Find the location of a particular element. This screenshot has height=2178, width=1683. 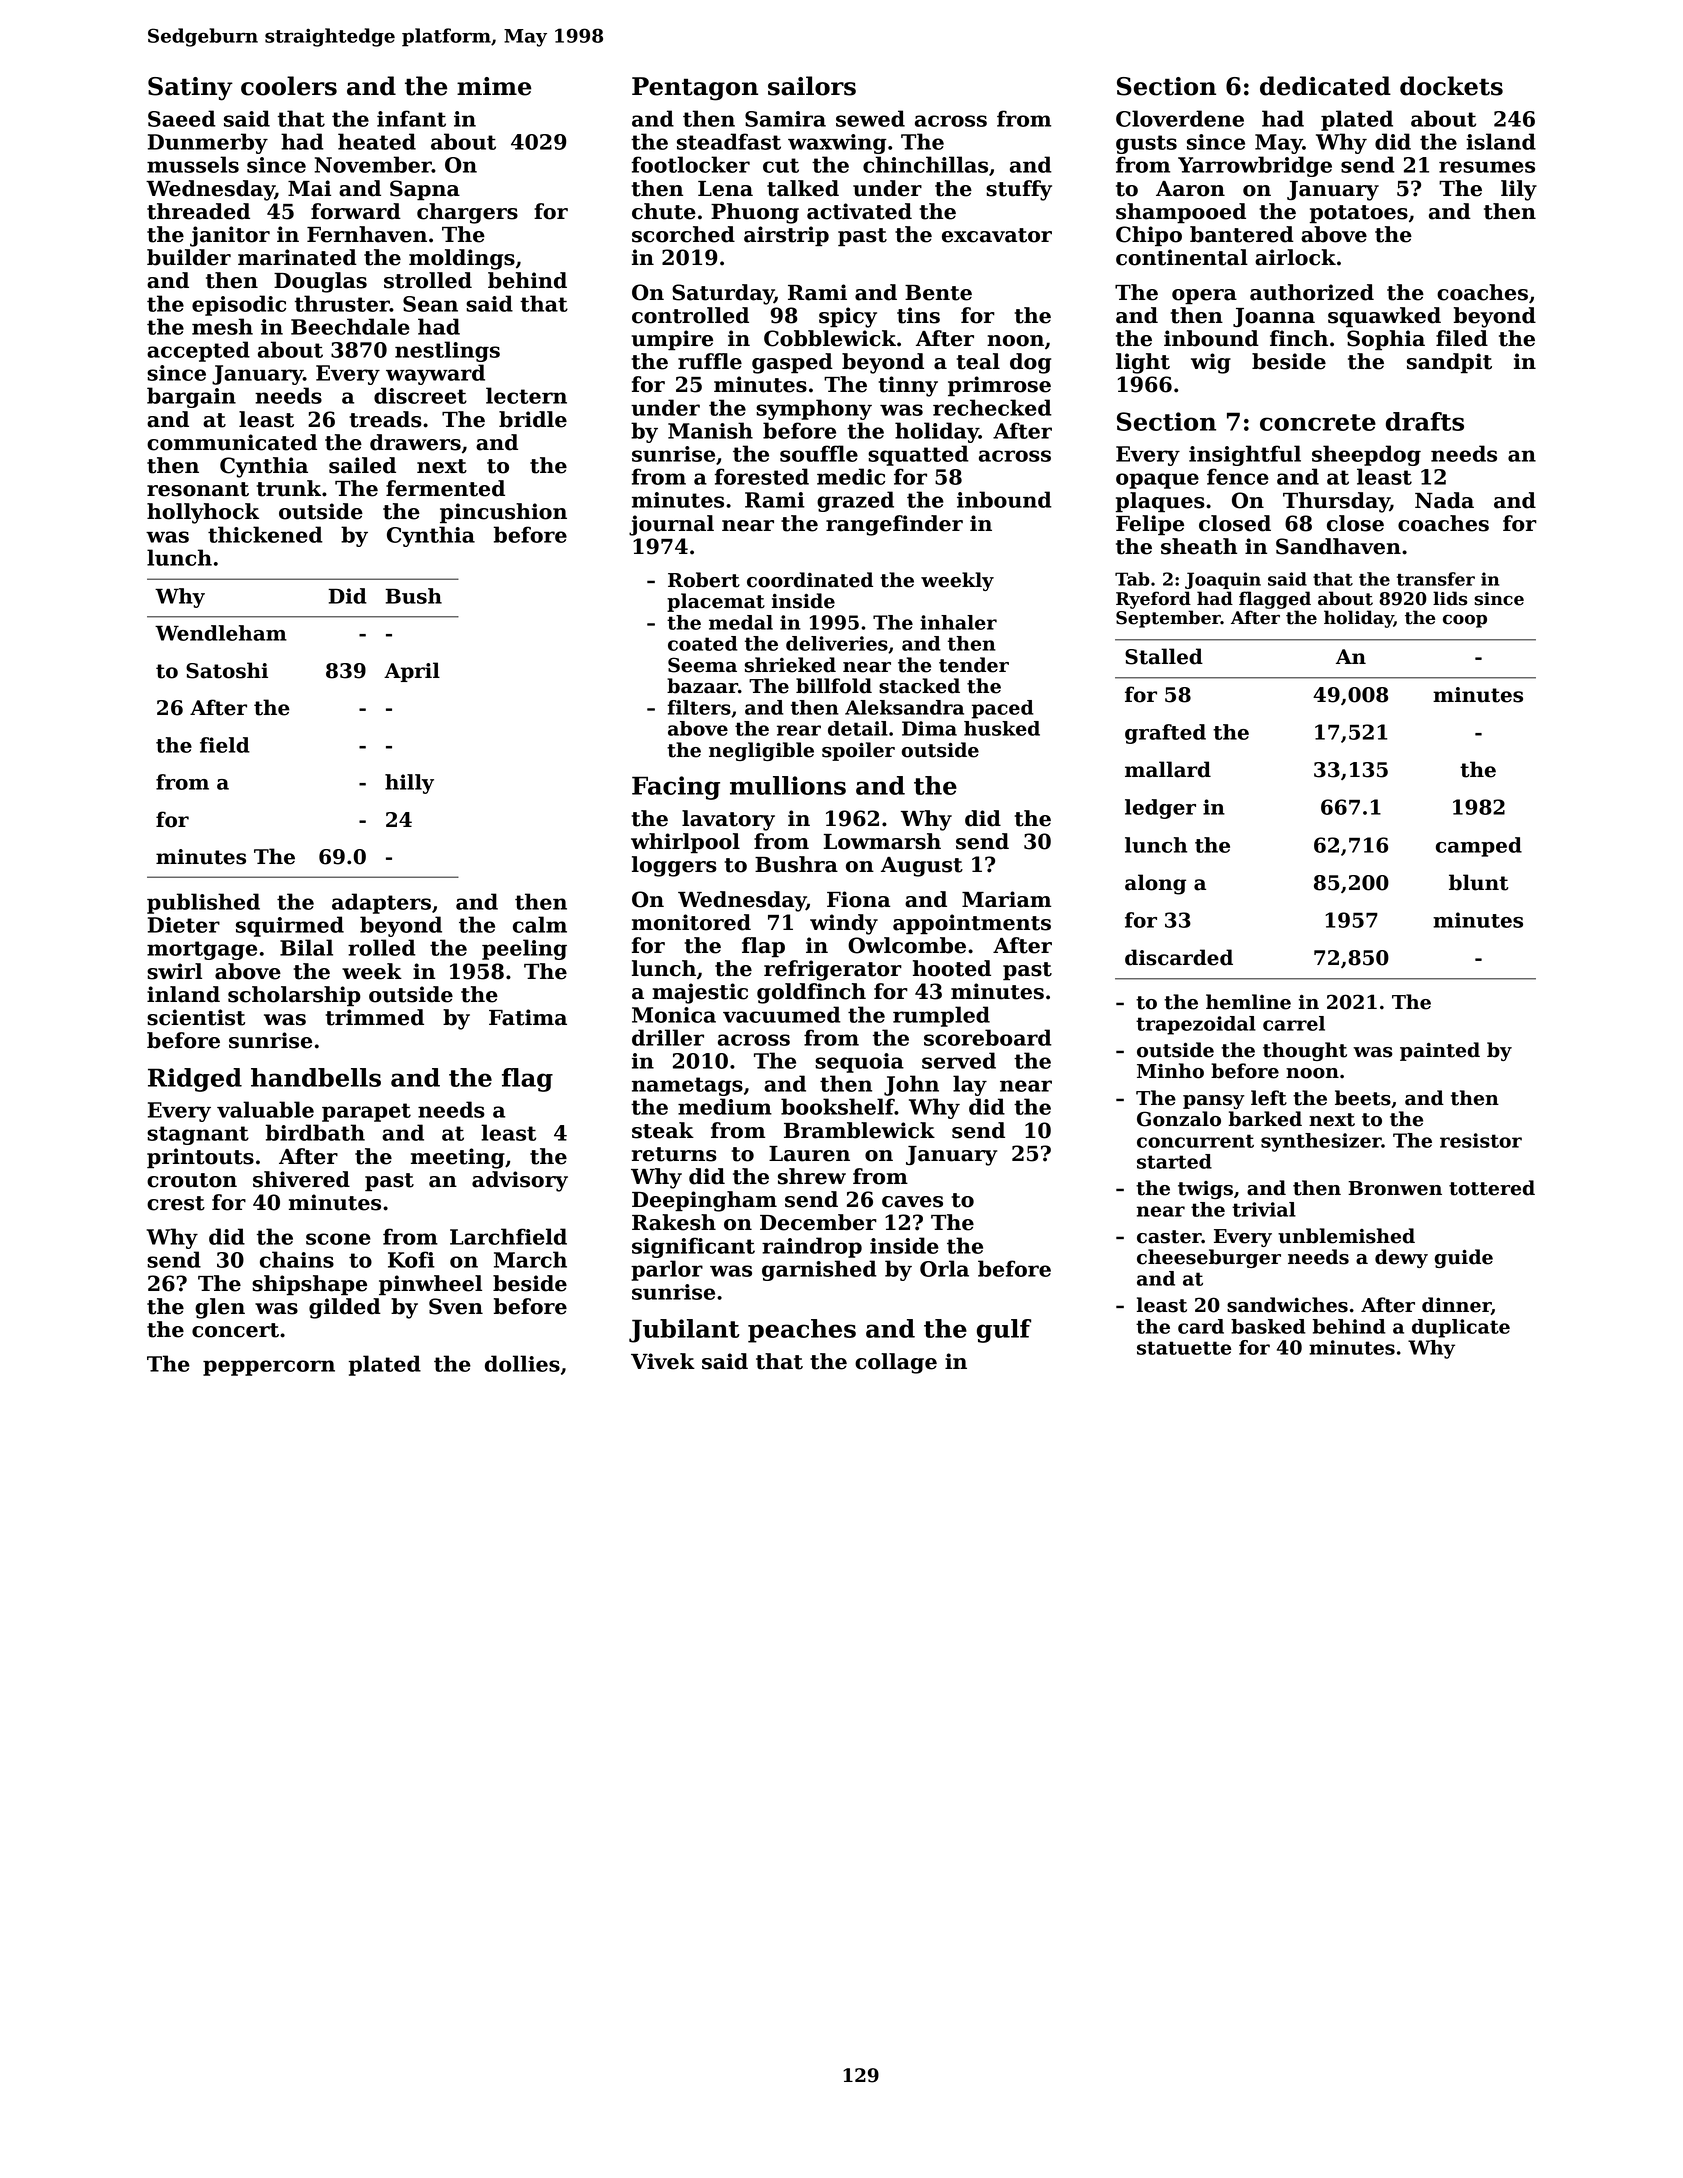

trimmed is located at coordinates (374, 1017).
